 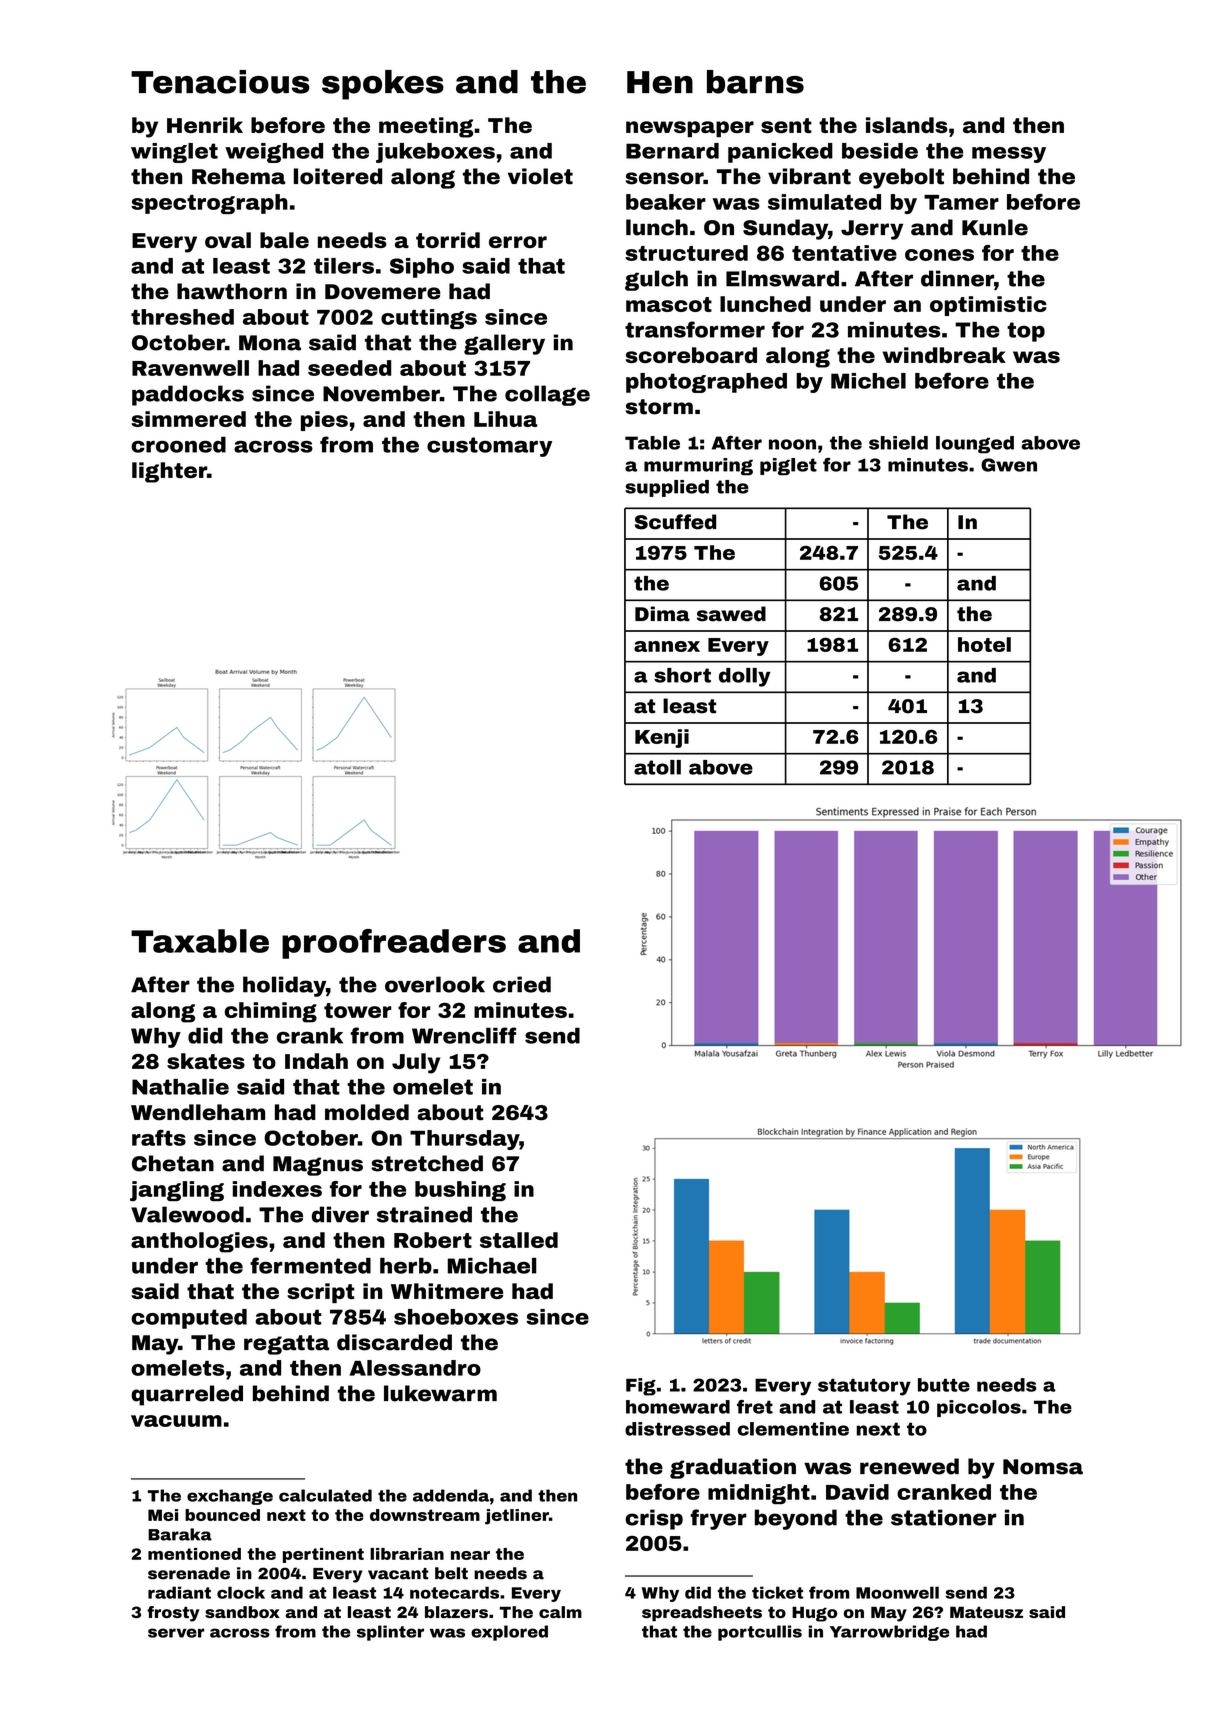 I want to click on sawed, so click(x=731, y=614).
